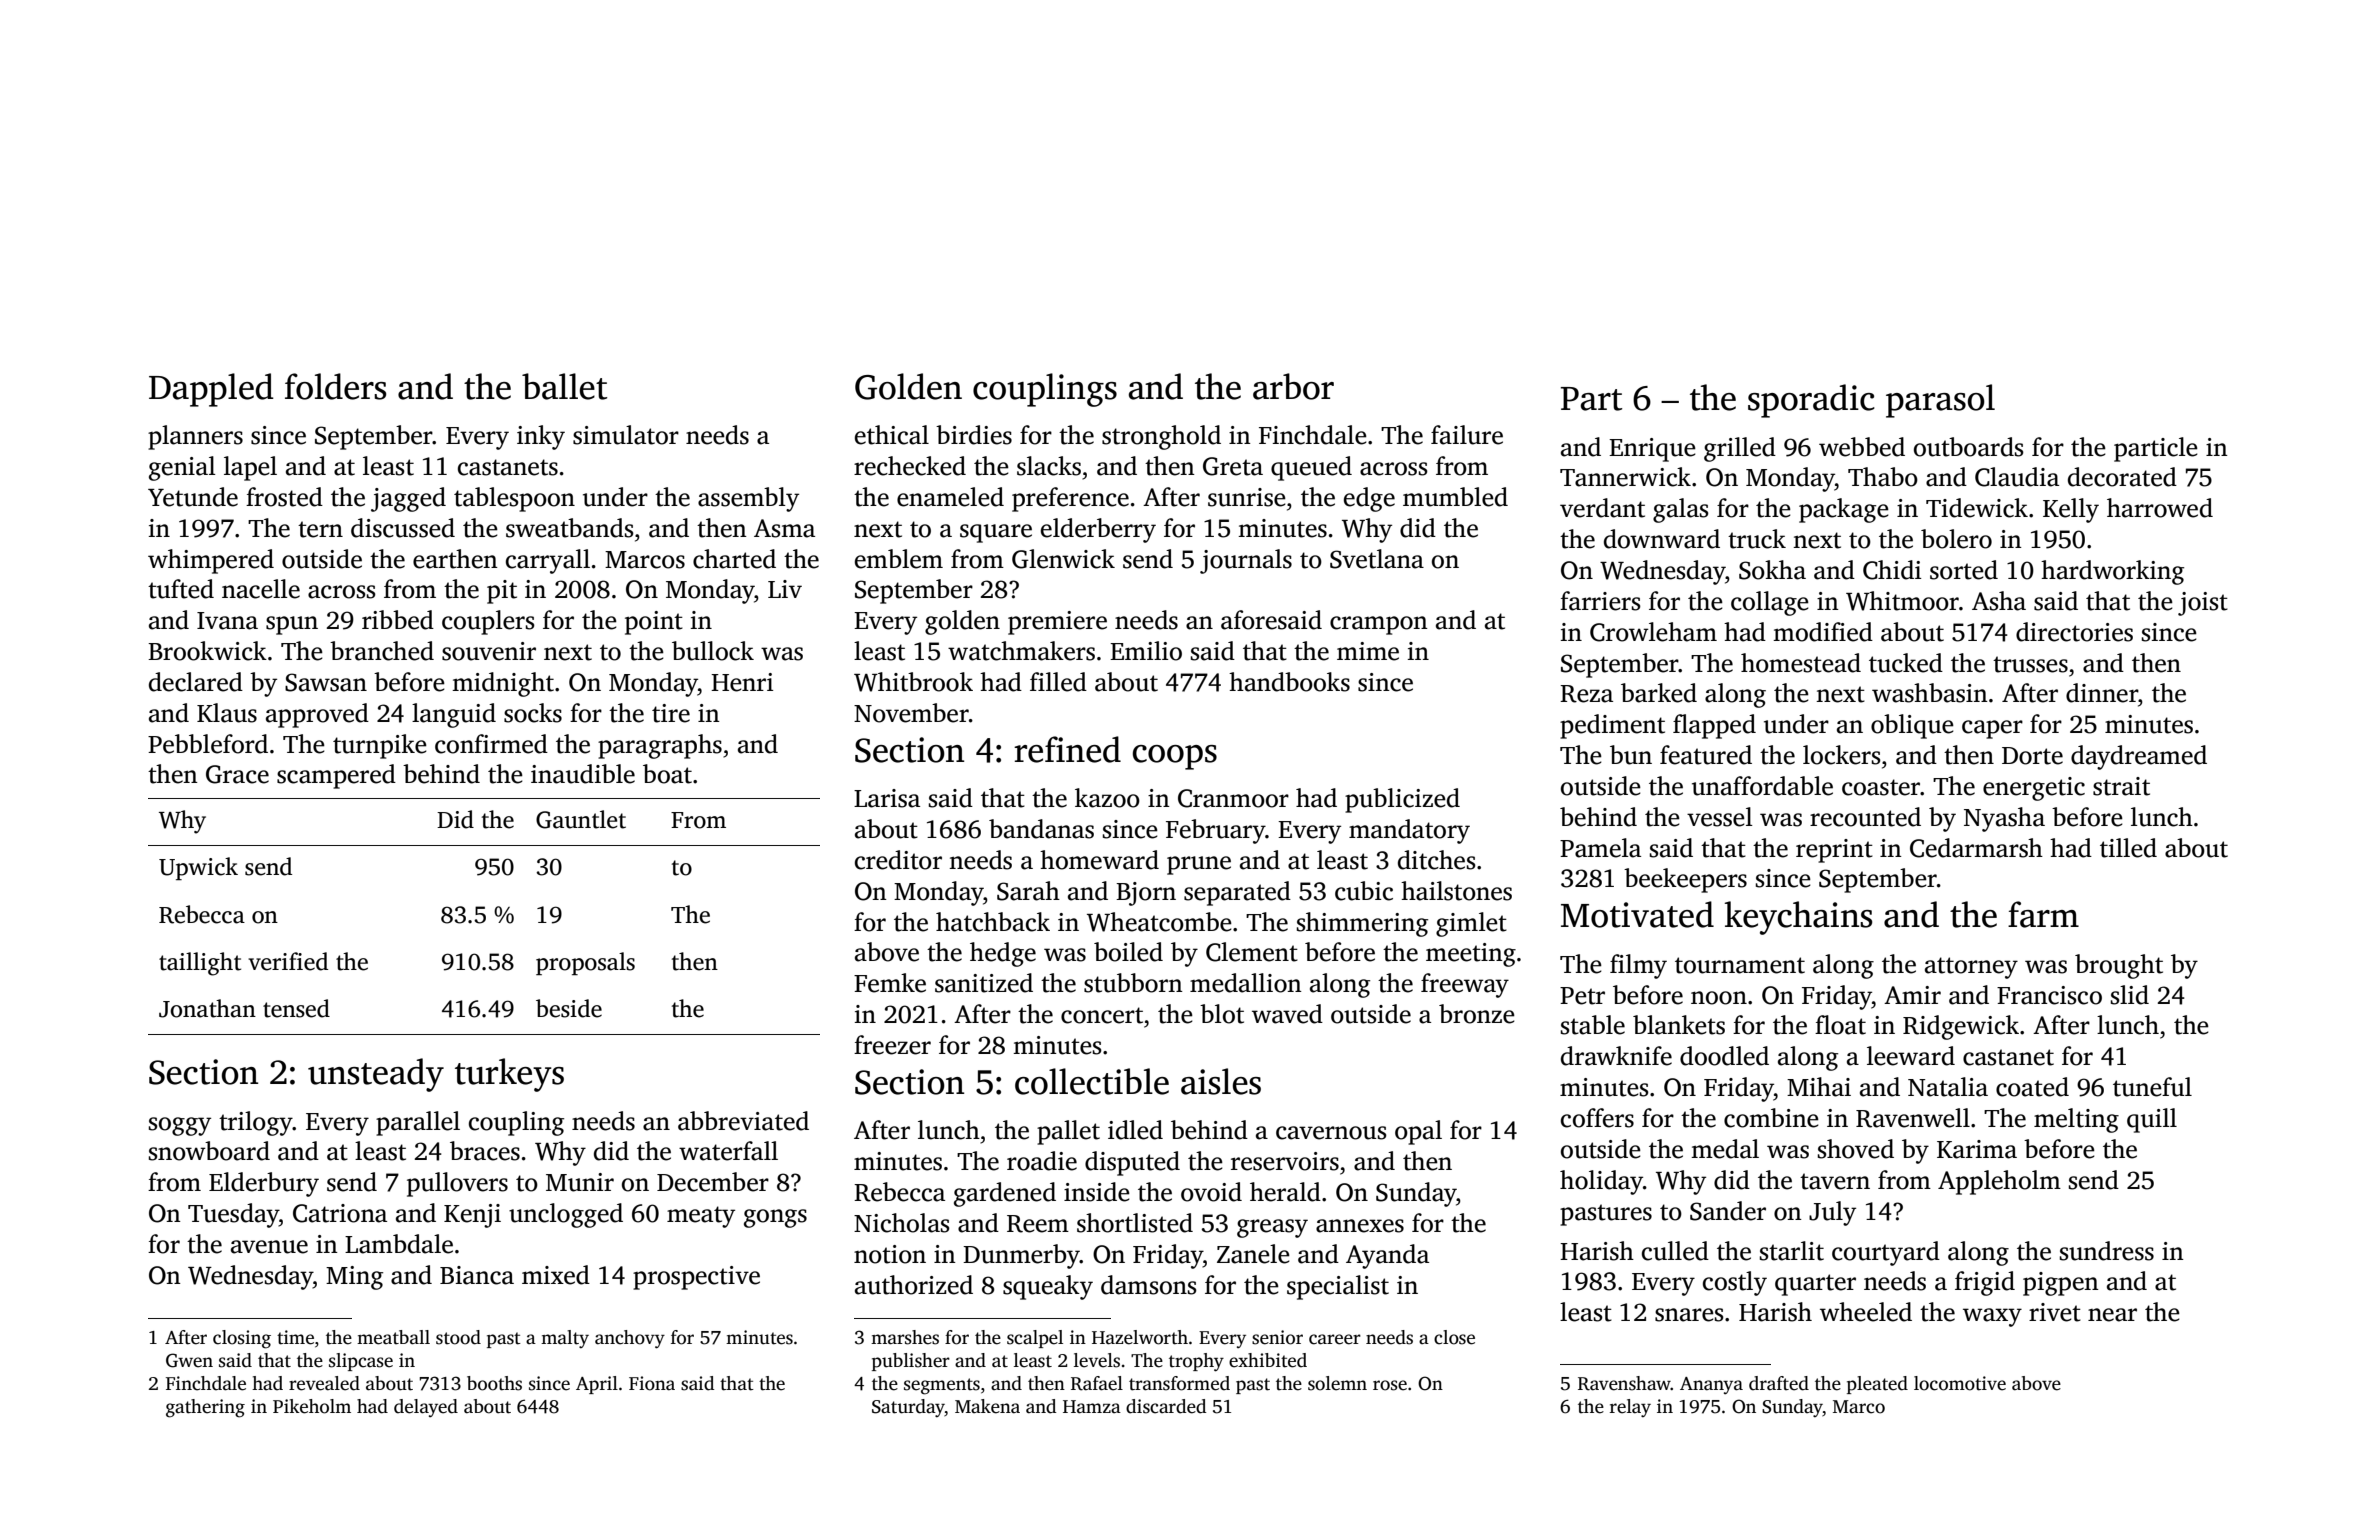 The height and width of the screenshot is (1540, 2380). What do you see at coordinates (1293, 386) in the screenshot?
I see `arbor` at bounding box center [1293, 386].
